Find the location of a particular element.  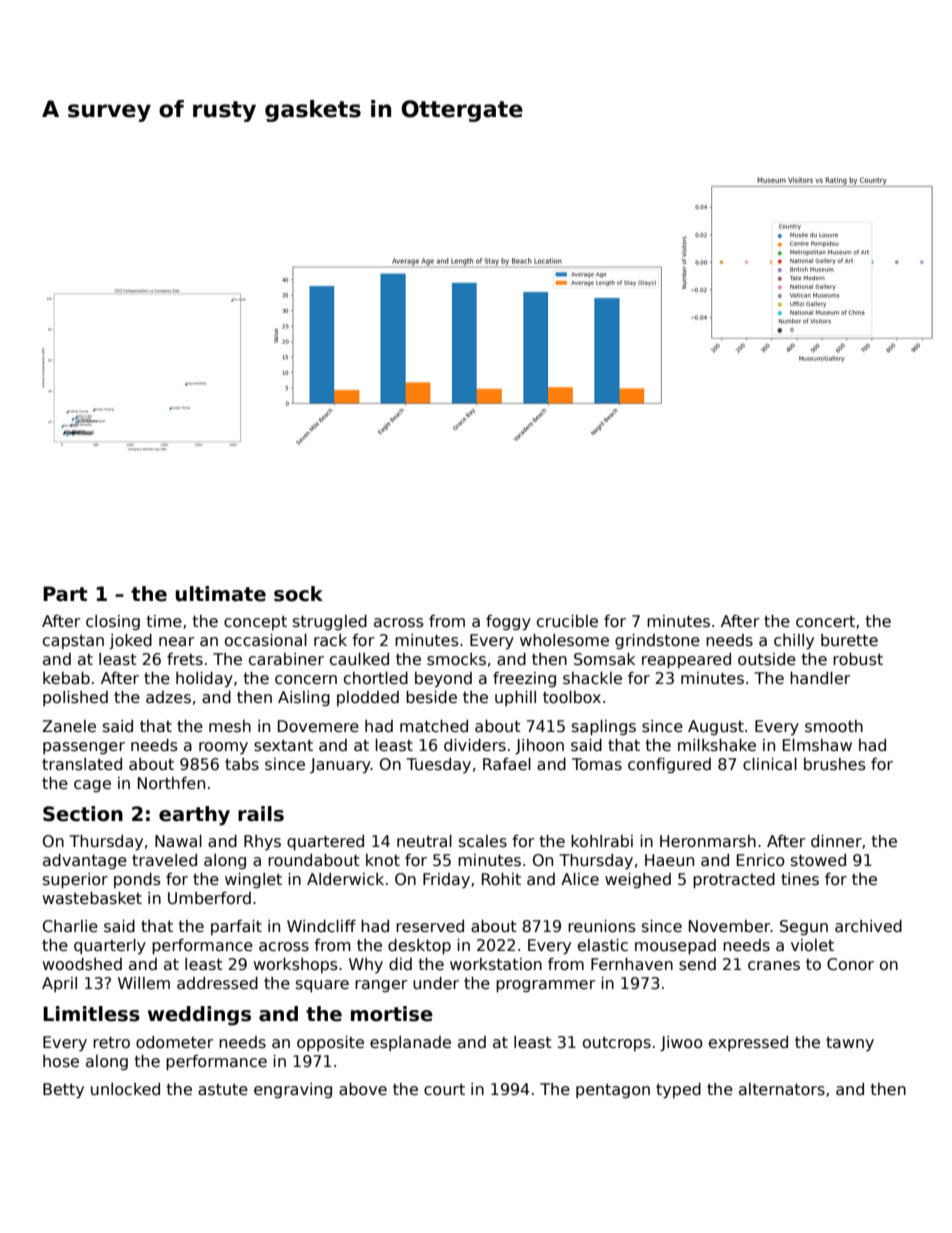

chilly is located at coordinates (794, 642).
